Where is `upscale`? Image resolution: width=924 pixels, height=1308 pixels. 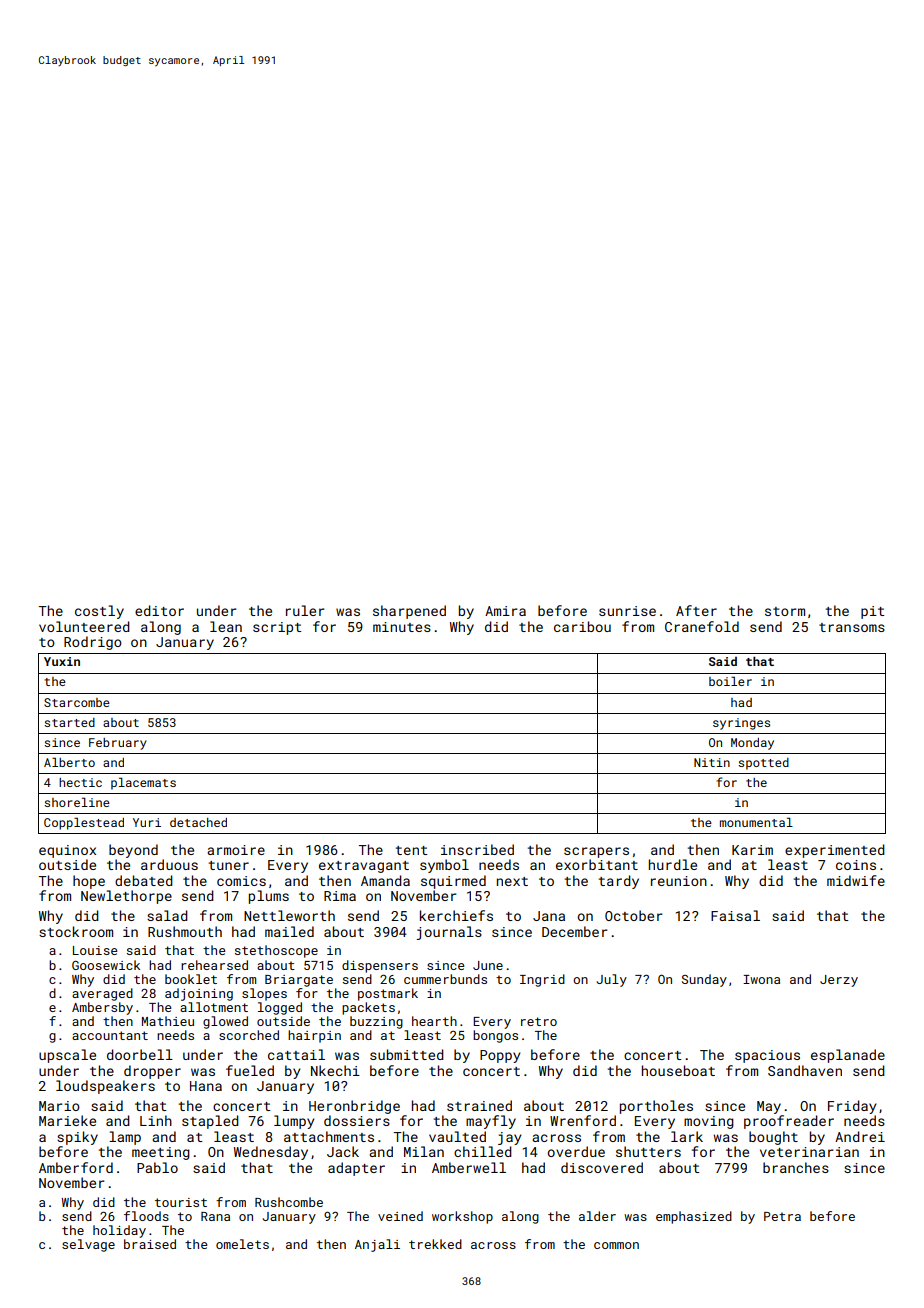 upscale is located at coordinates (67, 1056).
